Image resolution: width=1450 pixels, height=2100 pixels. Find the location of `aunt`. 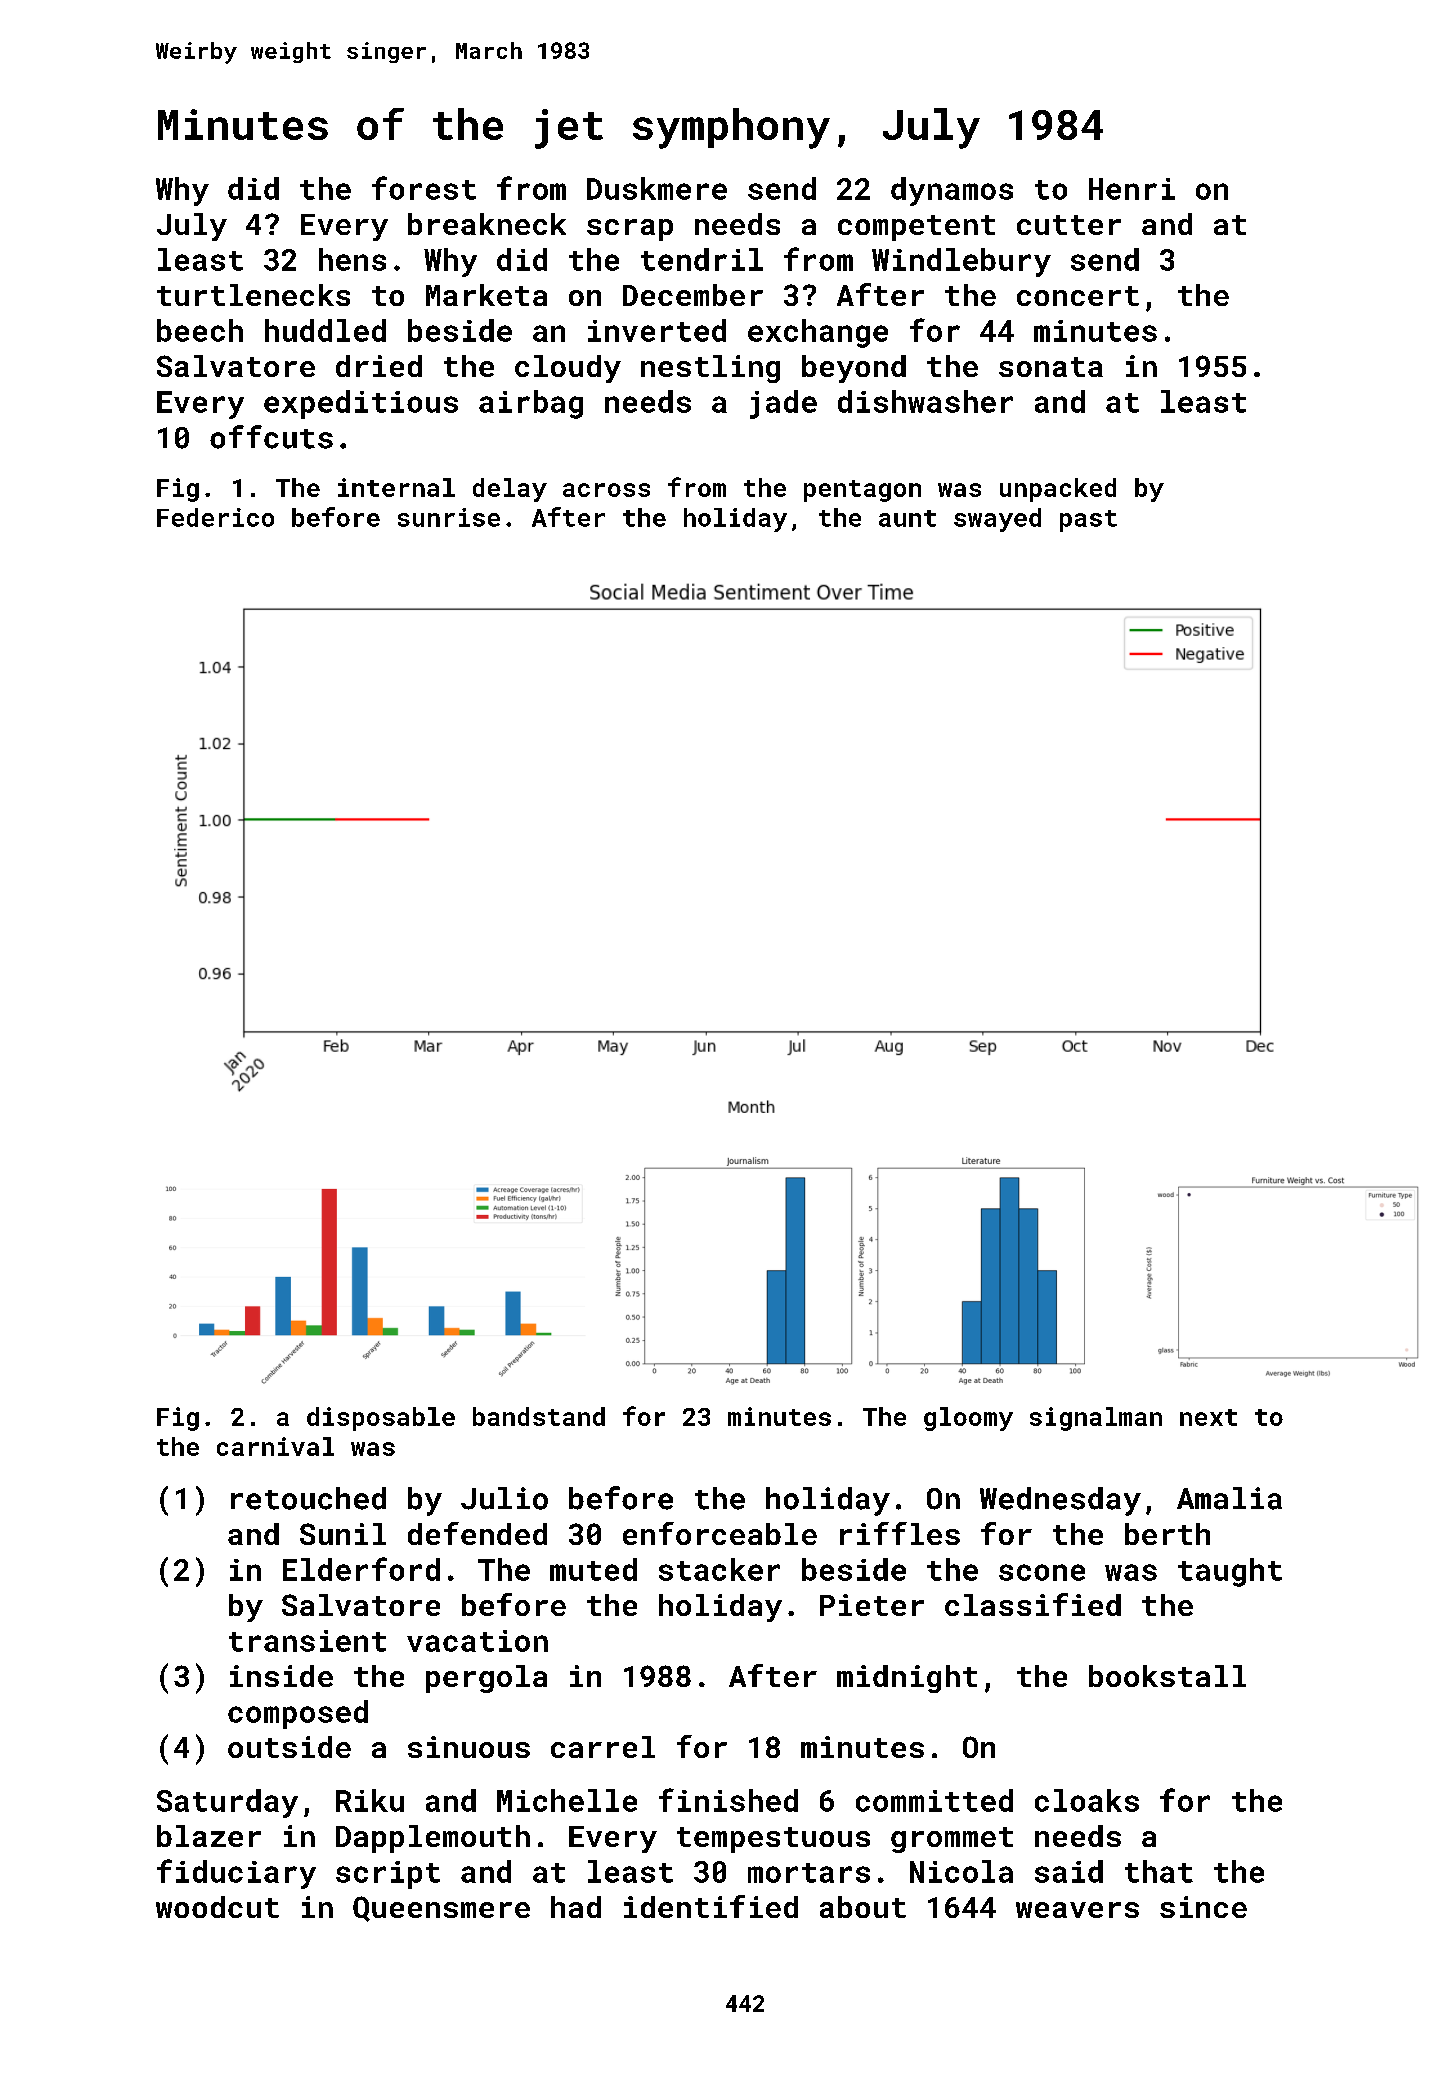

aunt is located at coordinates (907, 518).
